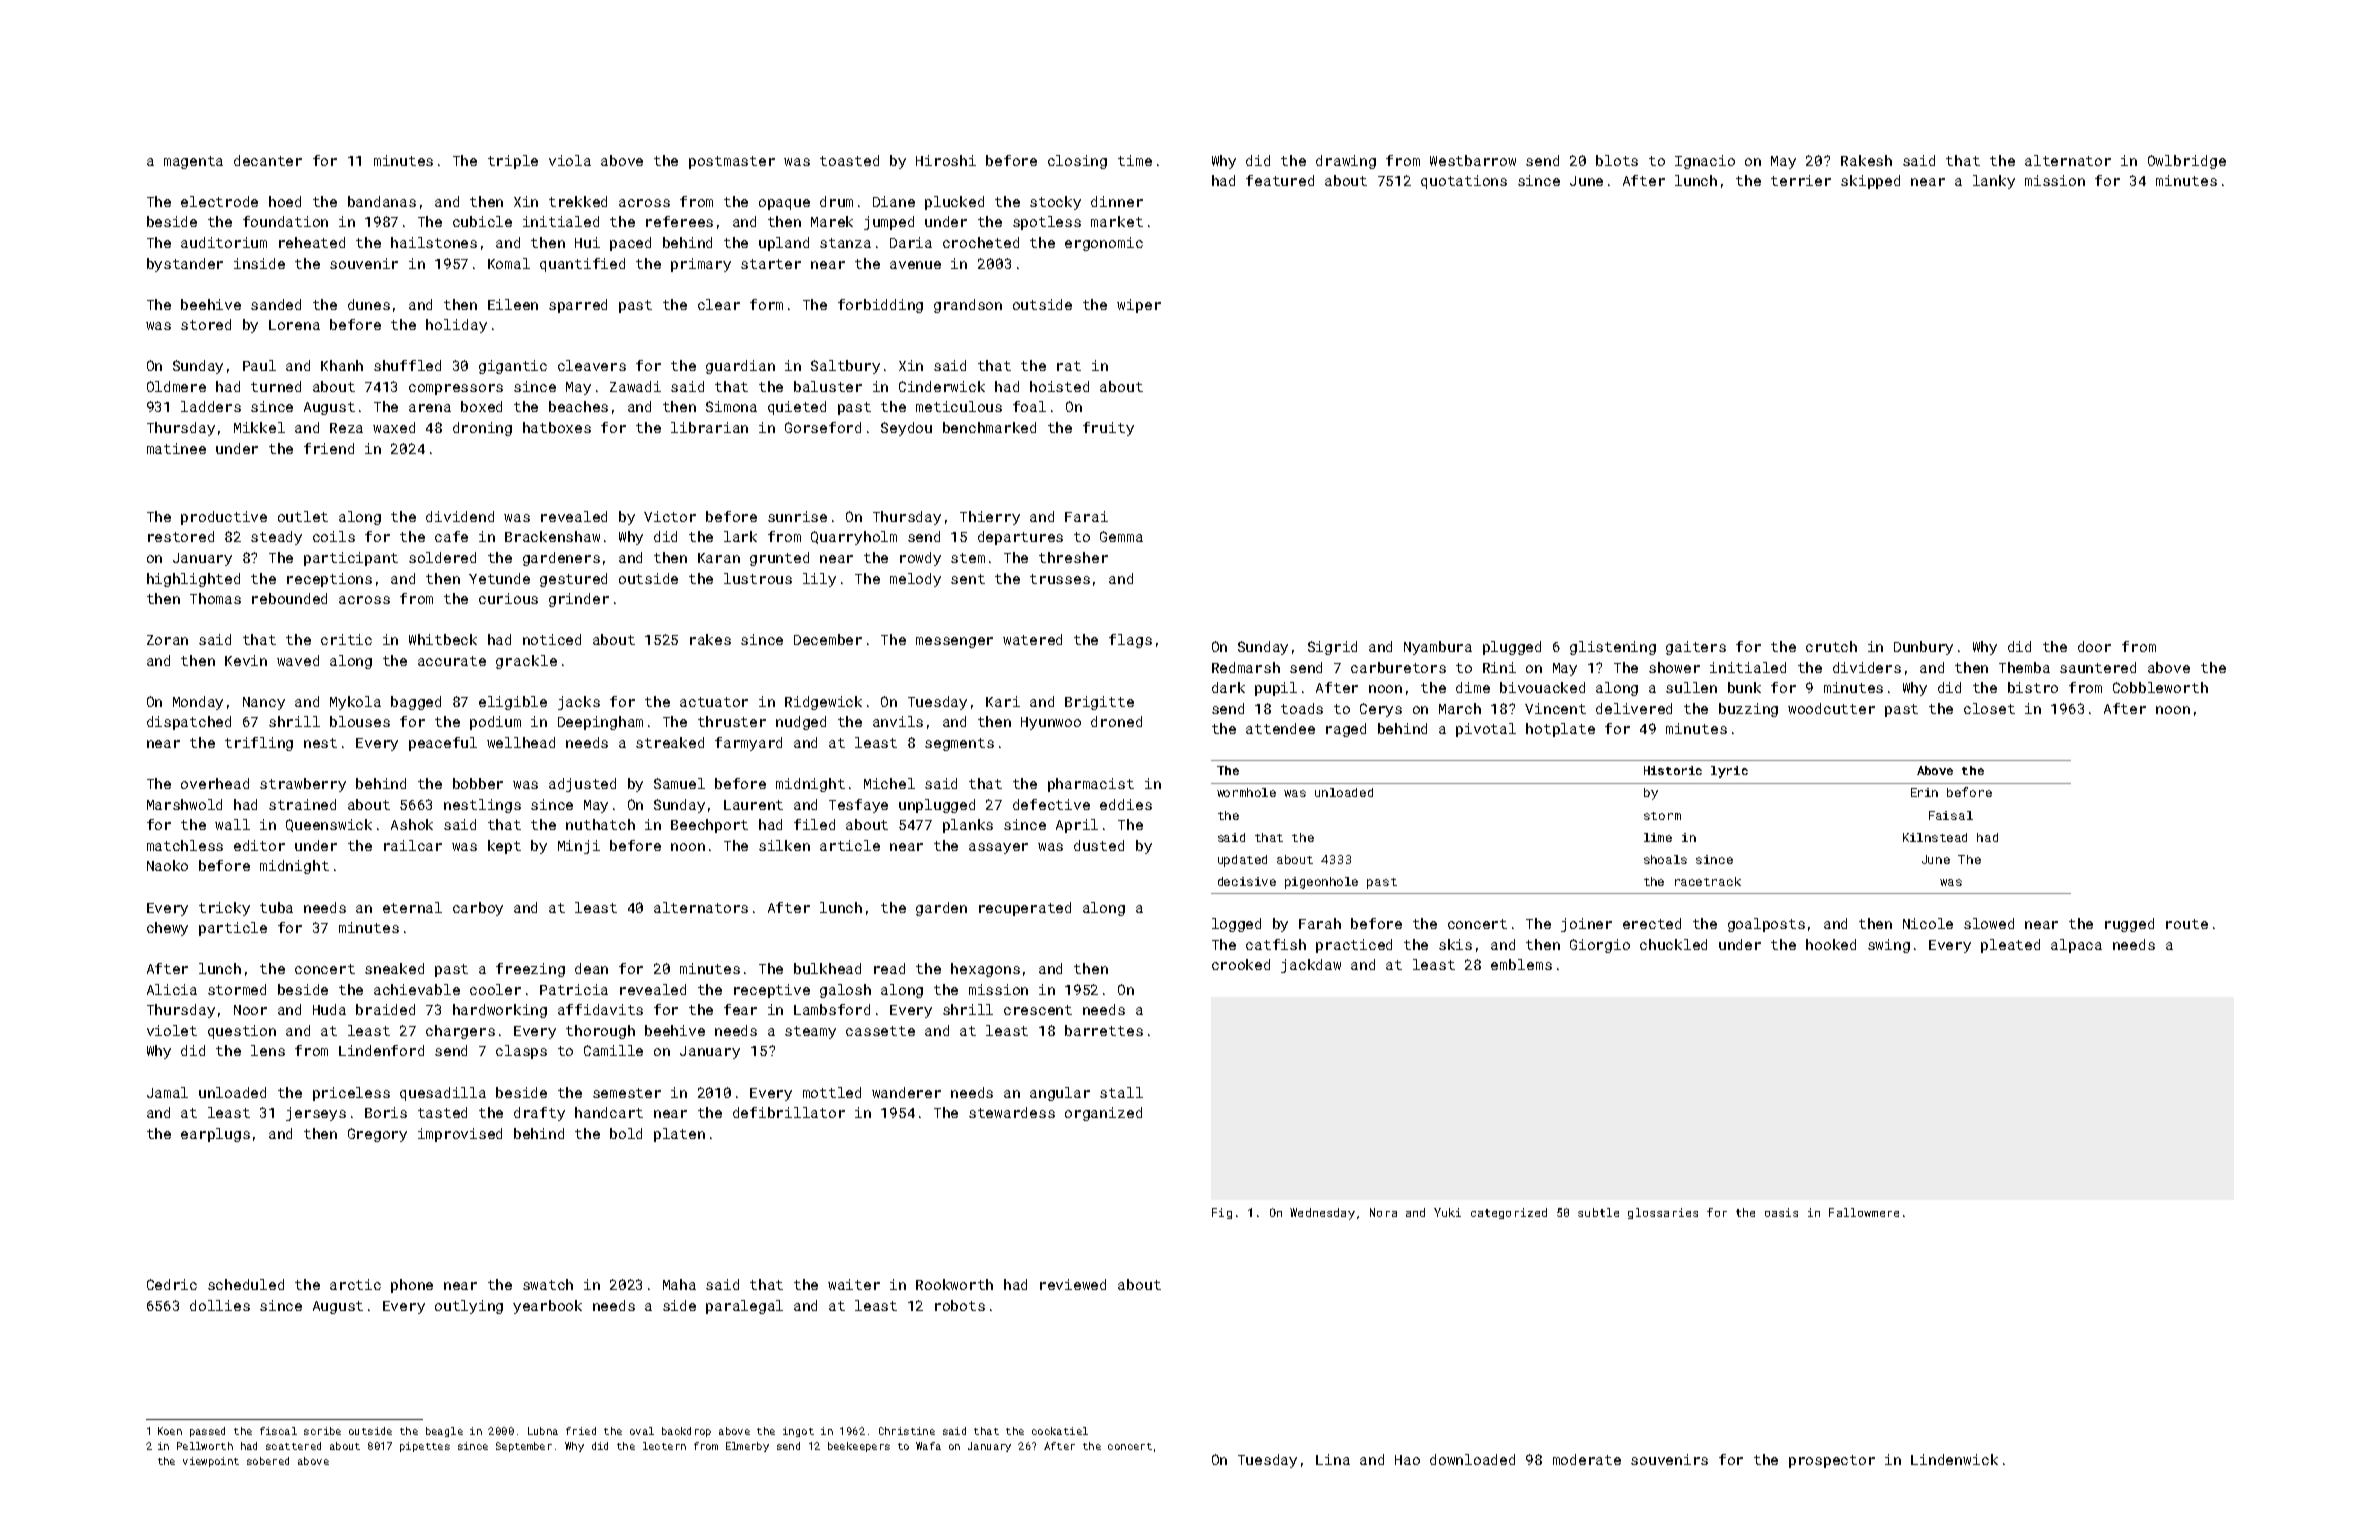 This screenshot has width=2380, height=1540. I want to click on drawing, so click(1346, 162).
